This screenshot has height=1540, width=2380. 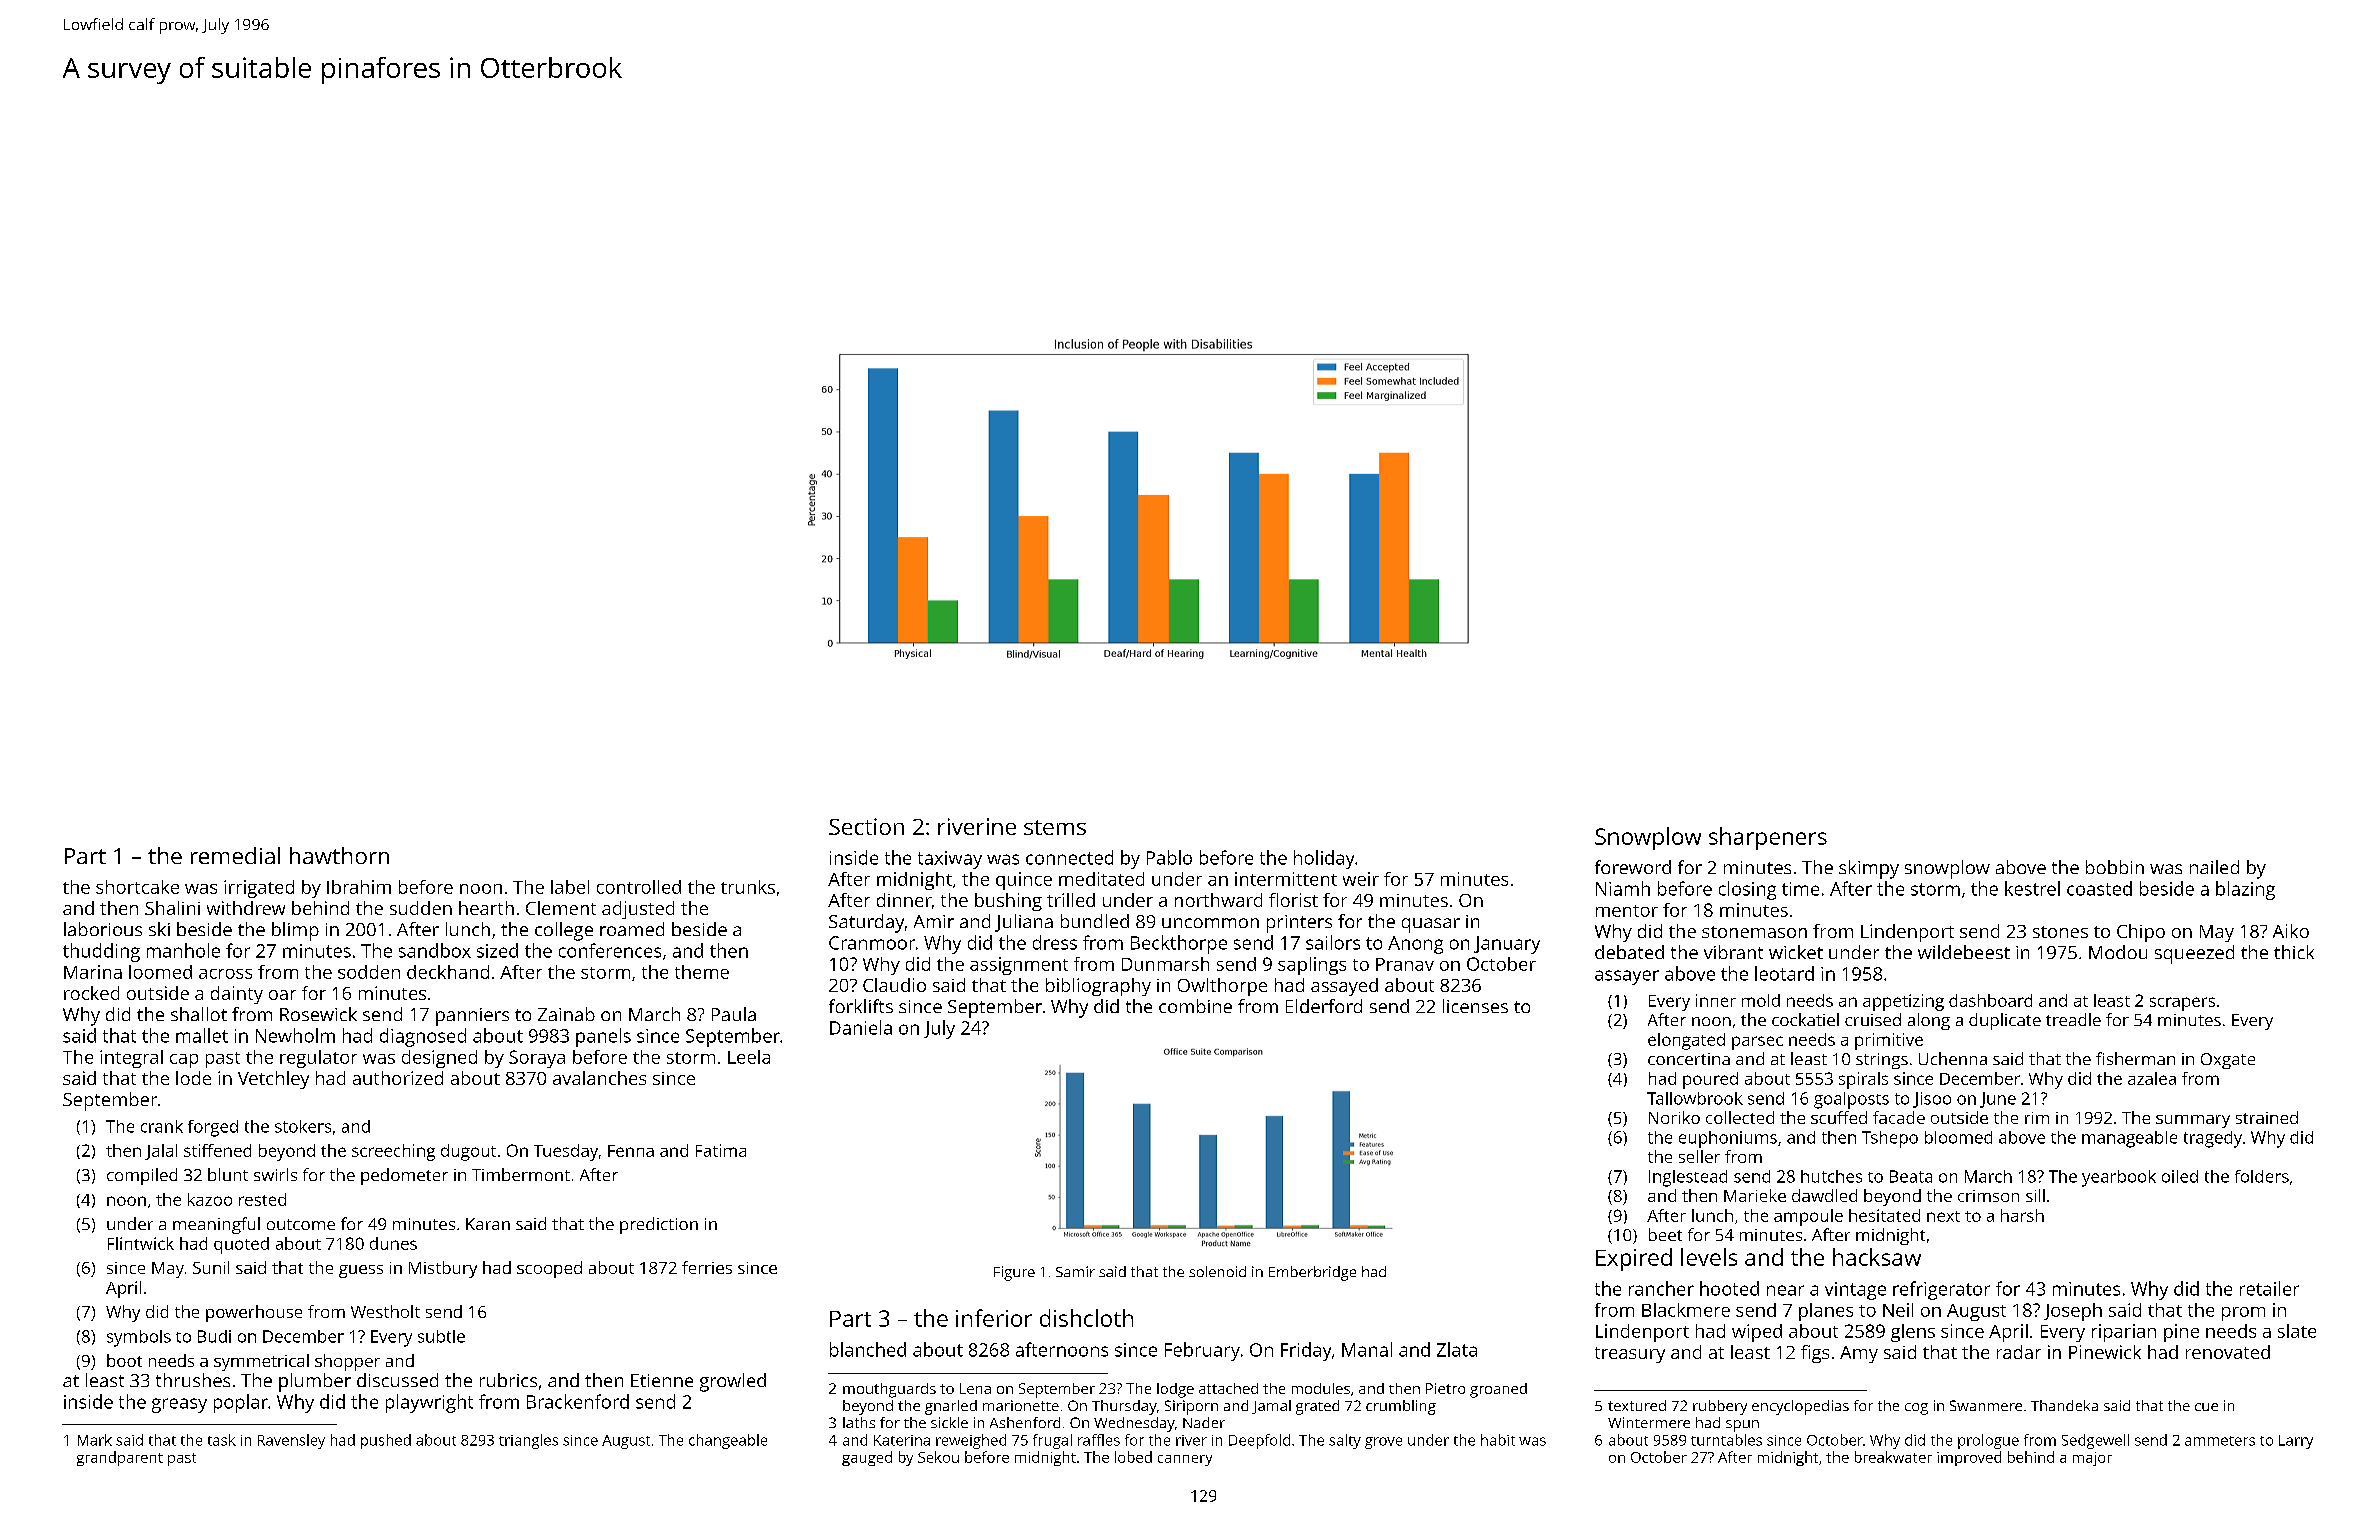 I want to click on cannery, so click(x=1185, y=1460).
